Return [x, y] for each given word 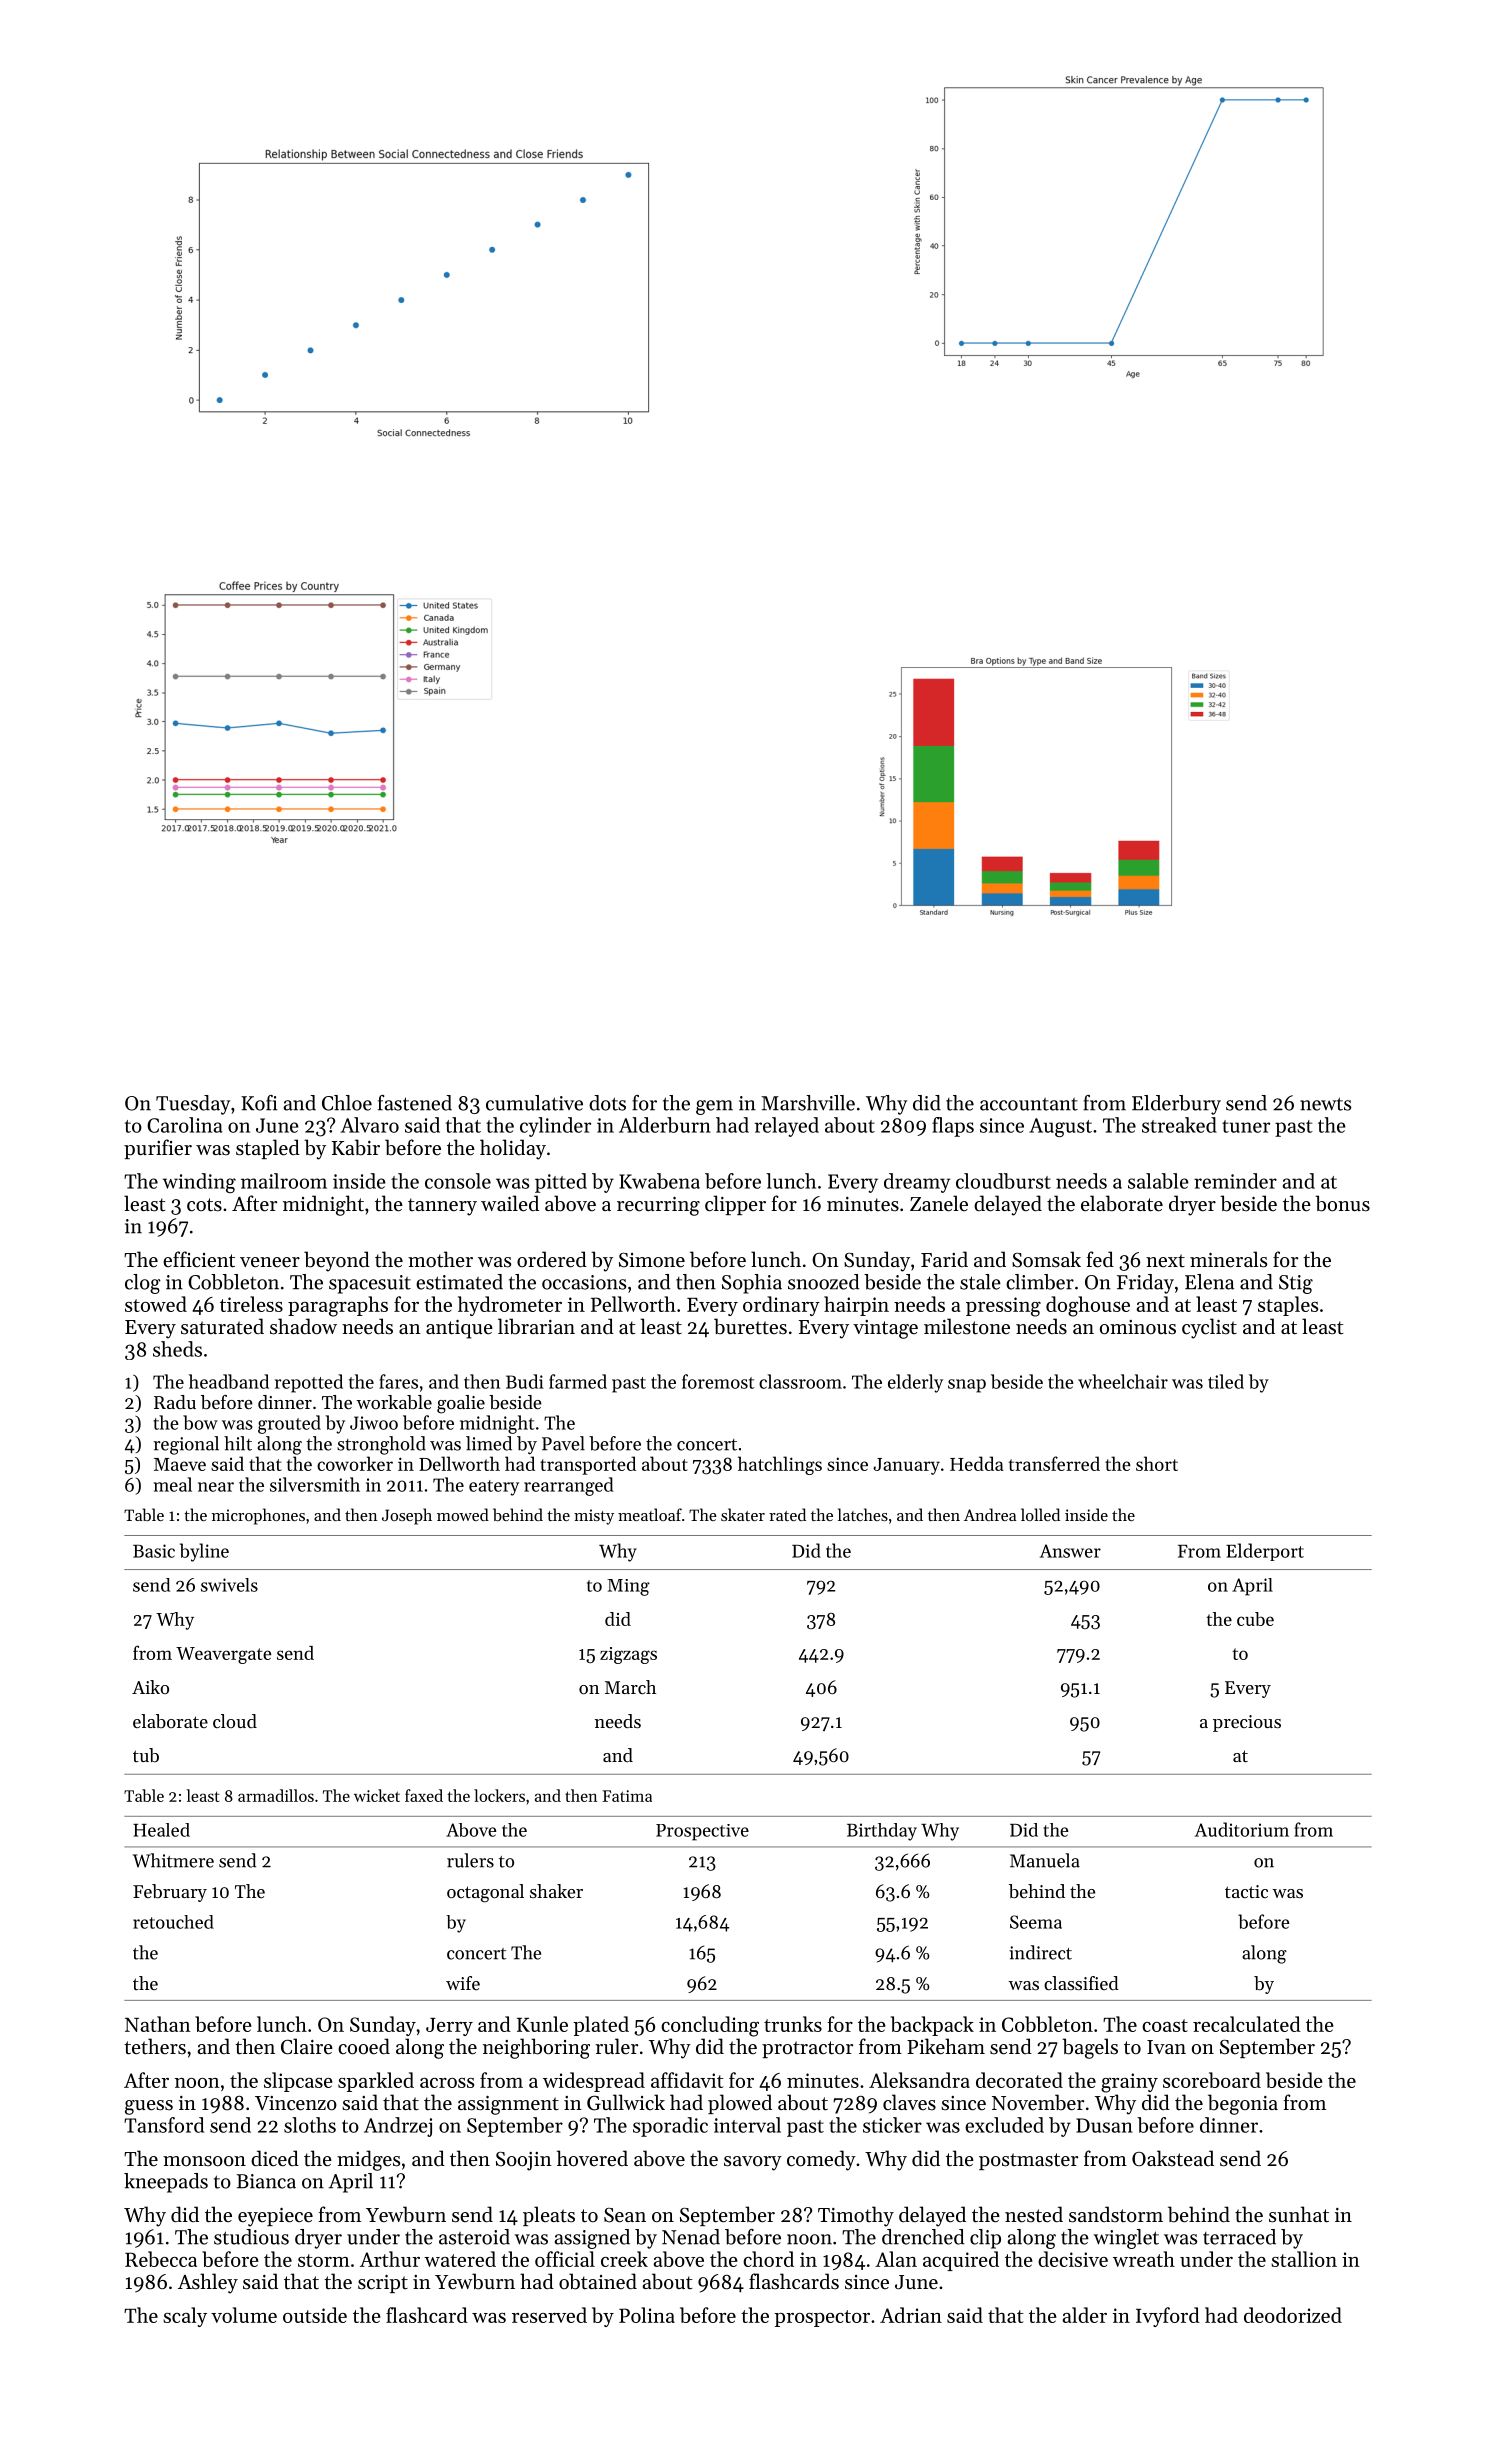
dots [607, 1103]
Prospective [702, 1832]
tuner [1246, 1126]
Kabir [356, 1147]
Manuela [1045, 1860]
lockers [499, 1795]
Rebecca [161, 2259]
